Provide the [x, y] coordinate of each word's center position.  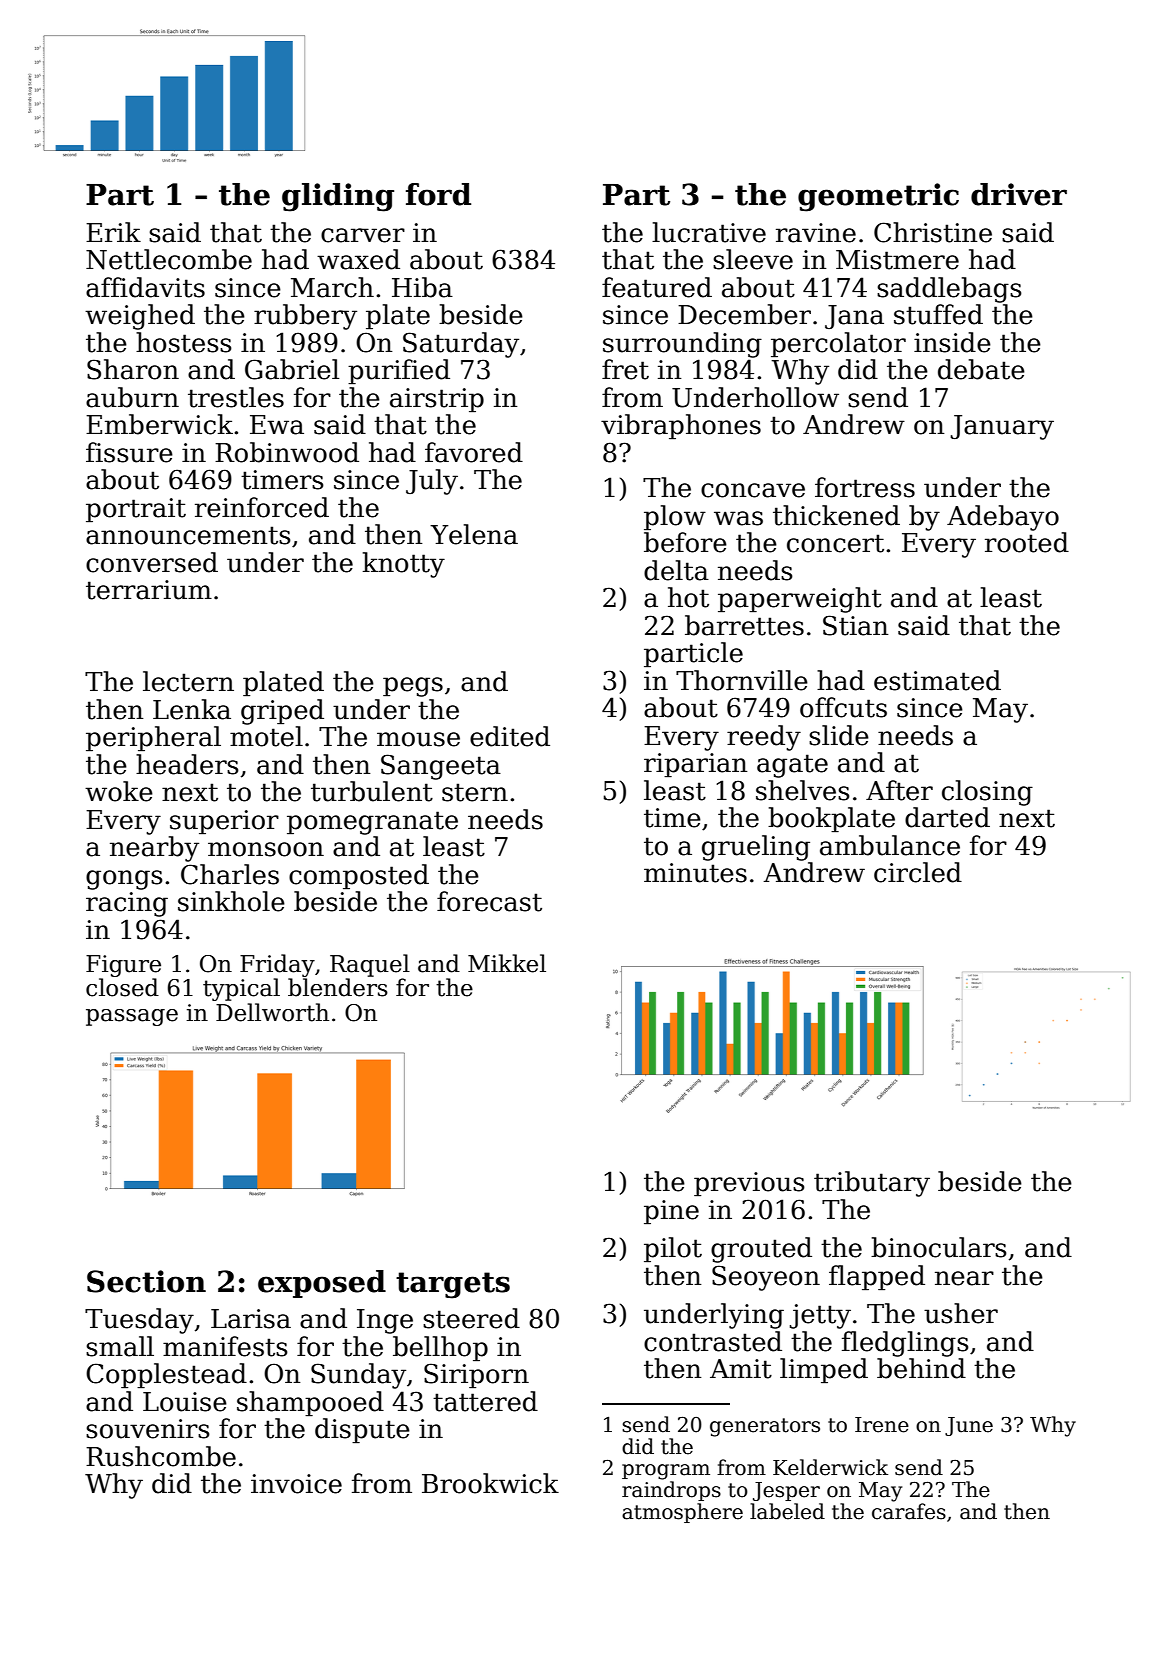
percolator [838, 345]
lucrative [709, 232]
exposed [322, 1284]
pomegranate [372, 823]
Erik [113, 232]
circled [918, 872]
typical [241, 989]
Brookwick [490, 1483]
